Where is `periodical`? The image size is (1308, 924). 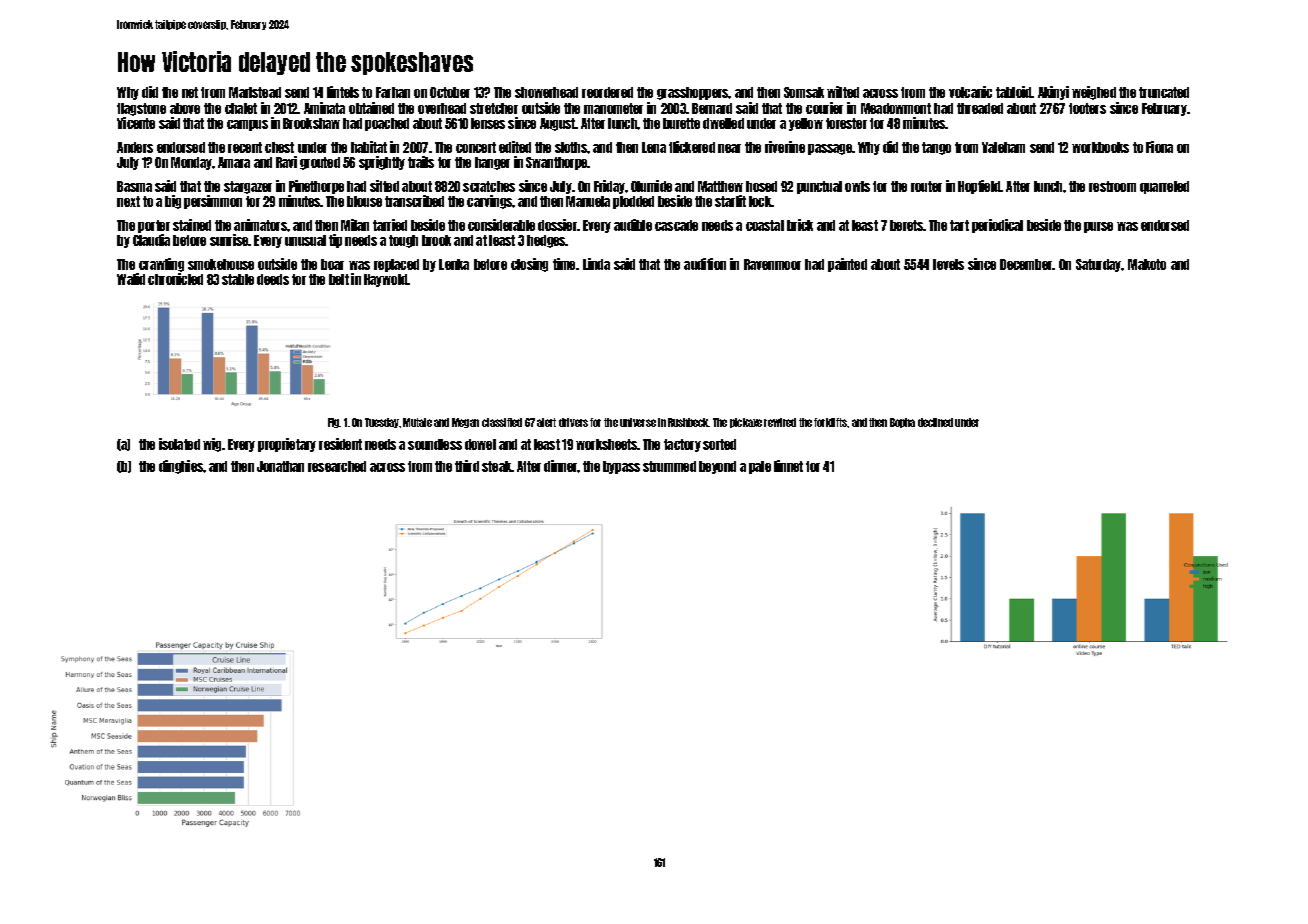
periodical is located at coordinates (997, 226).
